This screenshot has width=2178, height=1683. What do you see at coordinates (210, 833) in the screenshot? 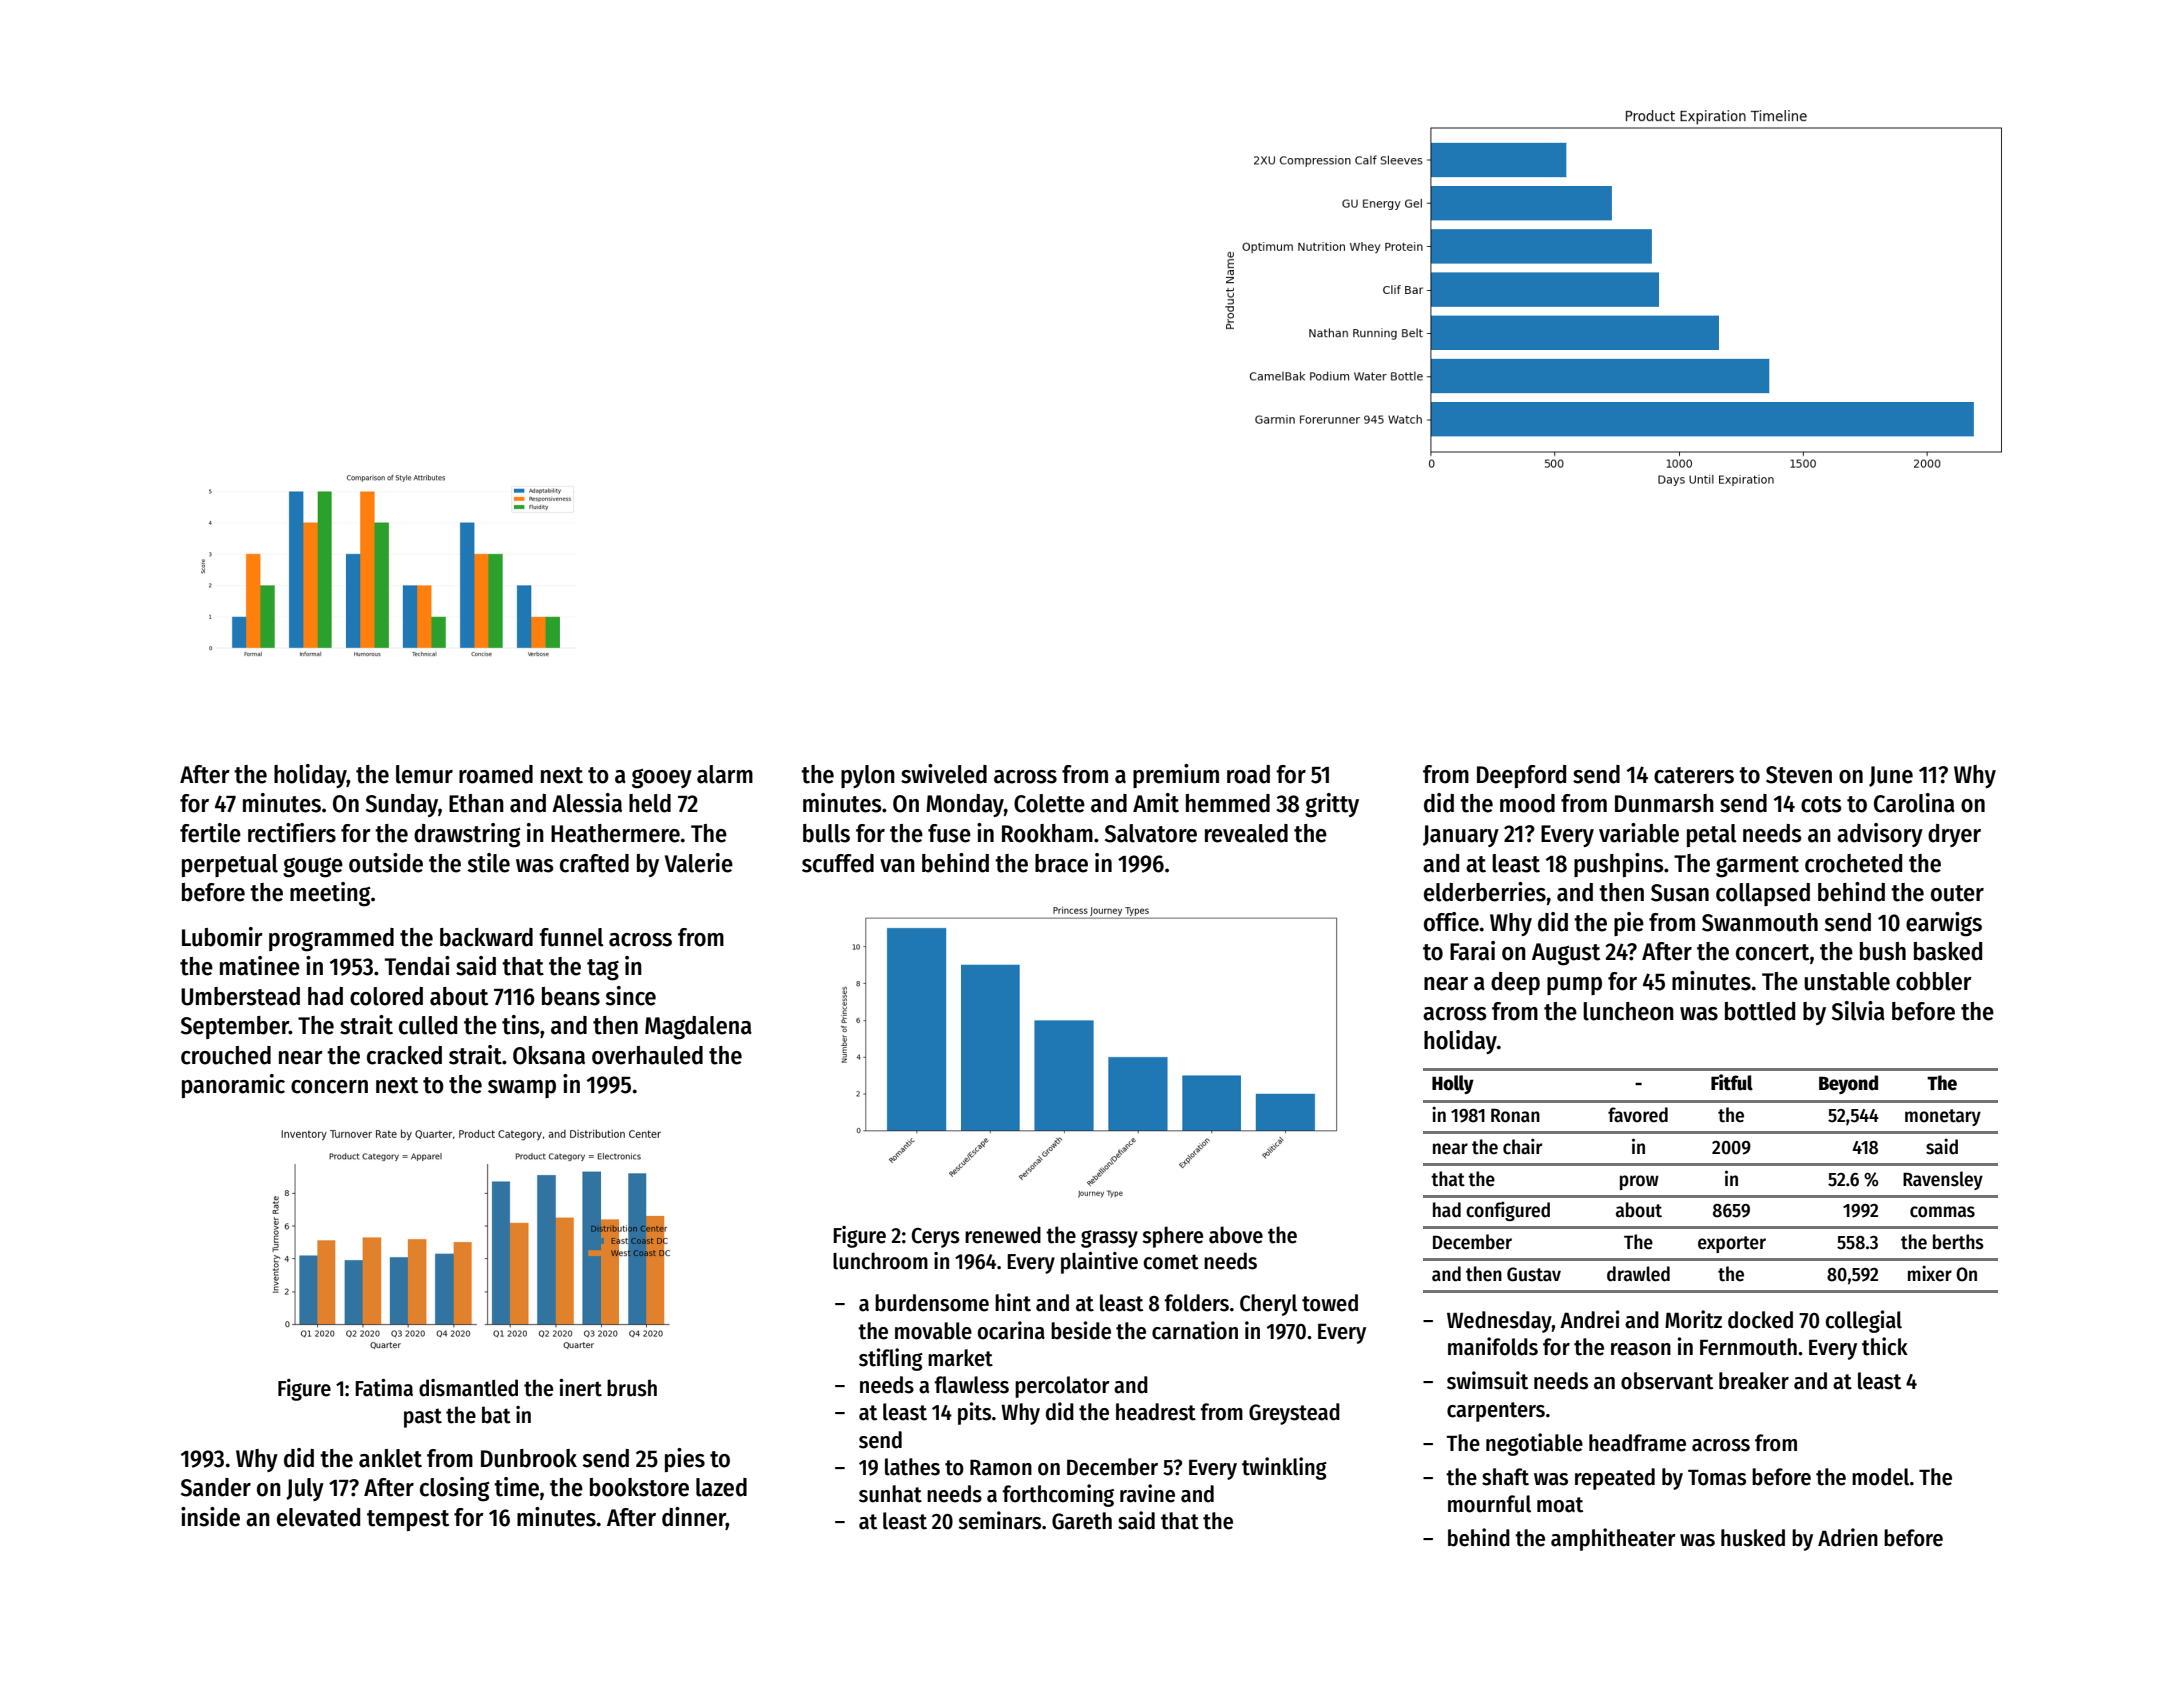
I see `fertile` at bounding box center [210, 833].
